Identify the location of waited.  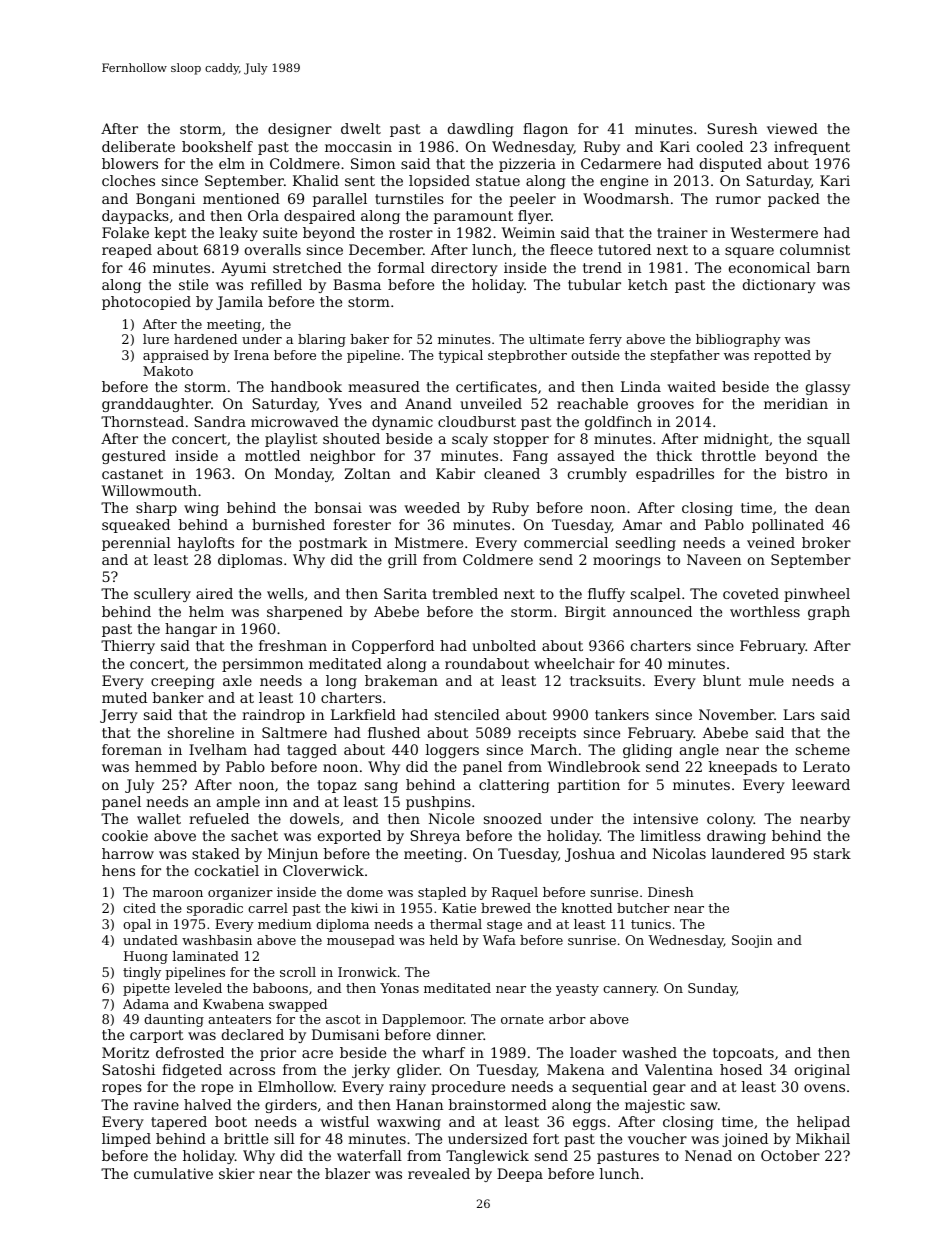
(692, 386).
